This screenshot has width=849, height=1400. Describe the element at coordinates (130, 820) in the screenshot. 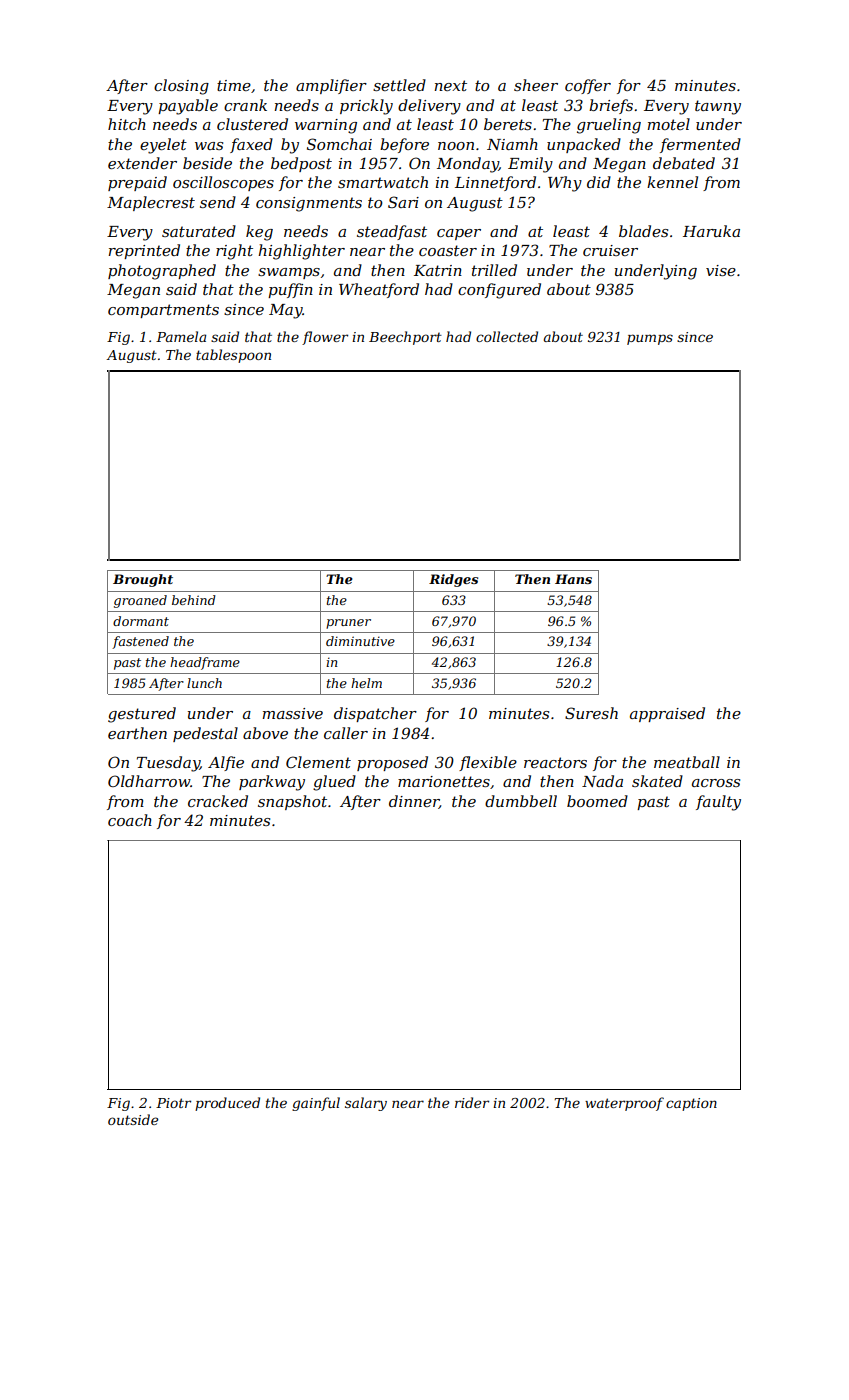

I see `coach` at that location.
